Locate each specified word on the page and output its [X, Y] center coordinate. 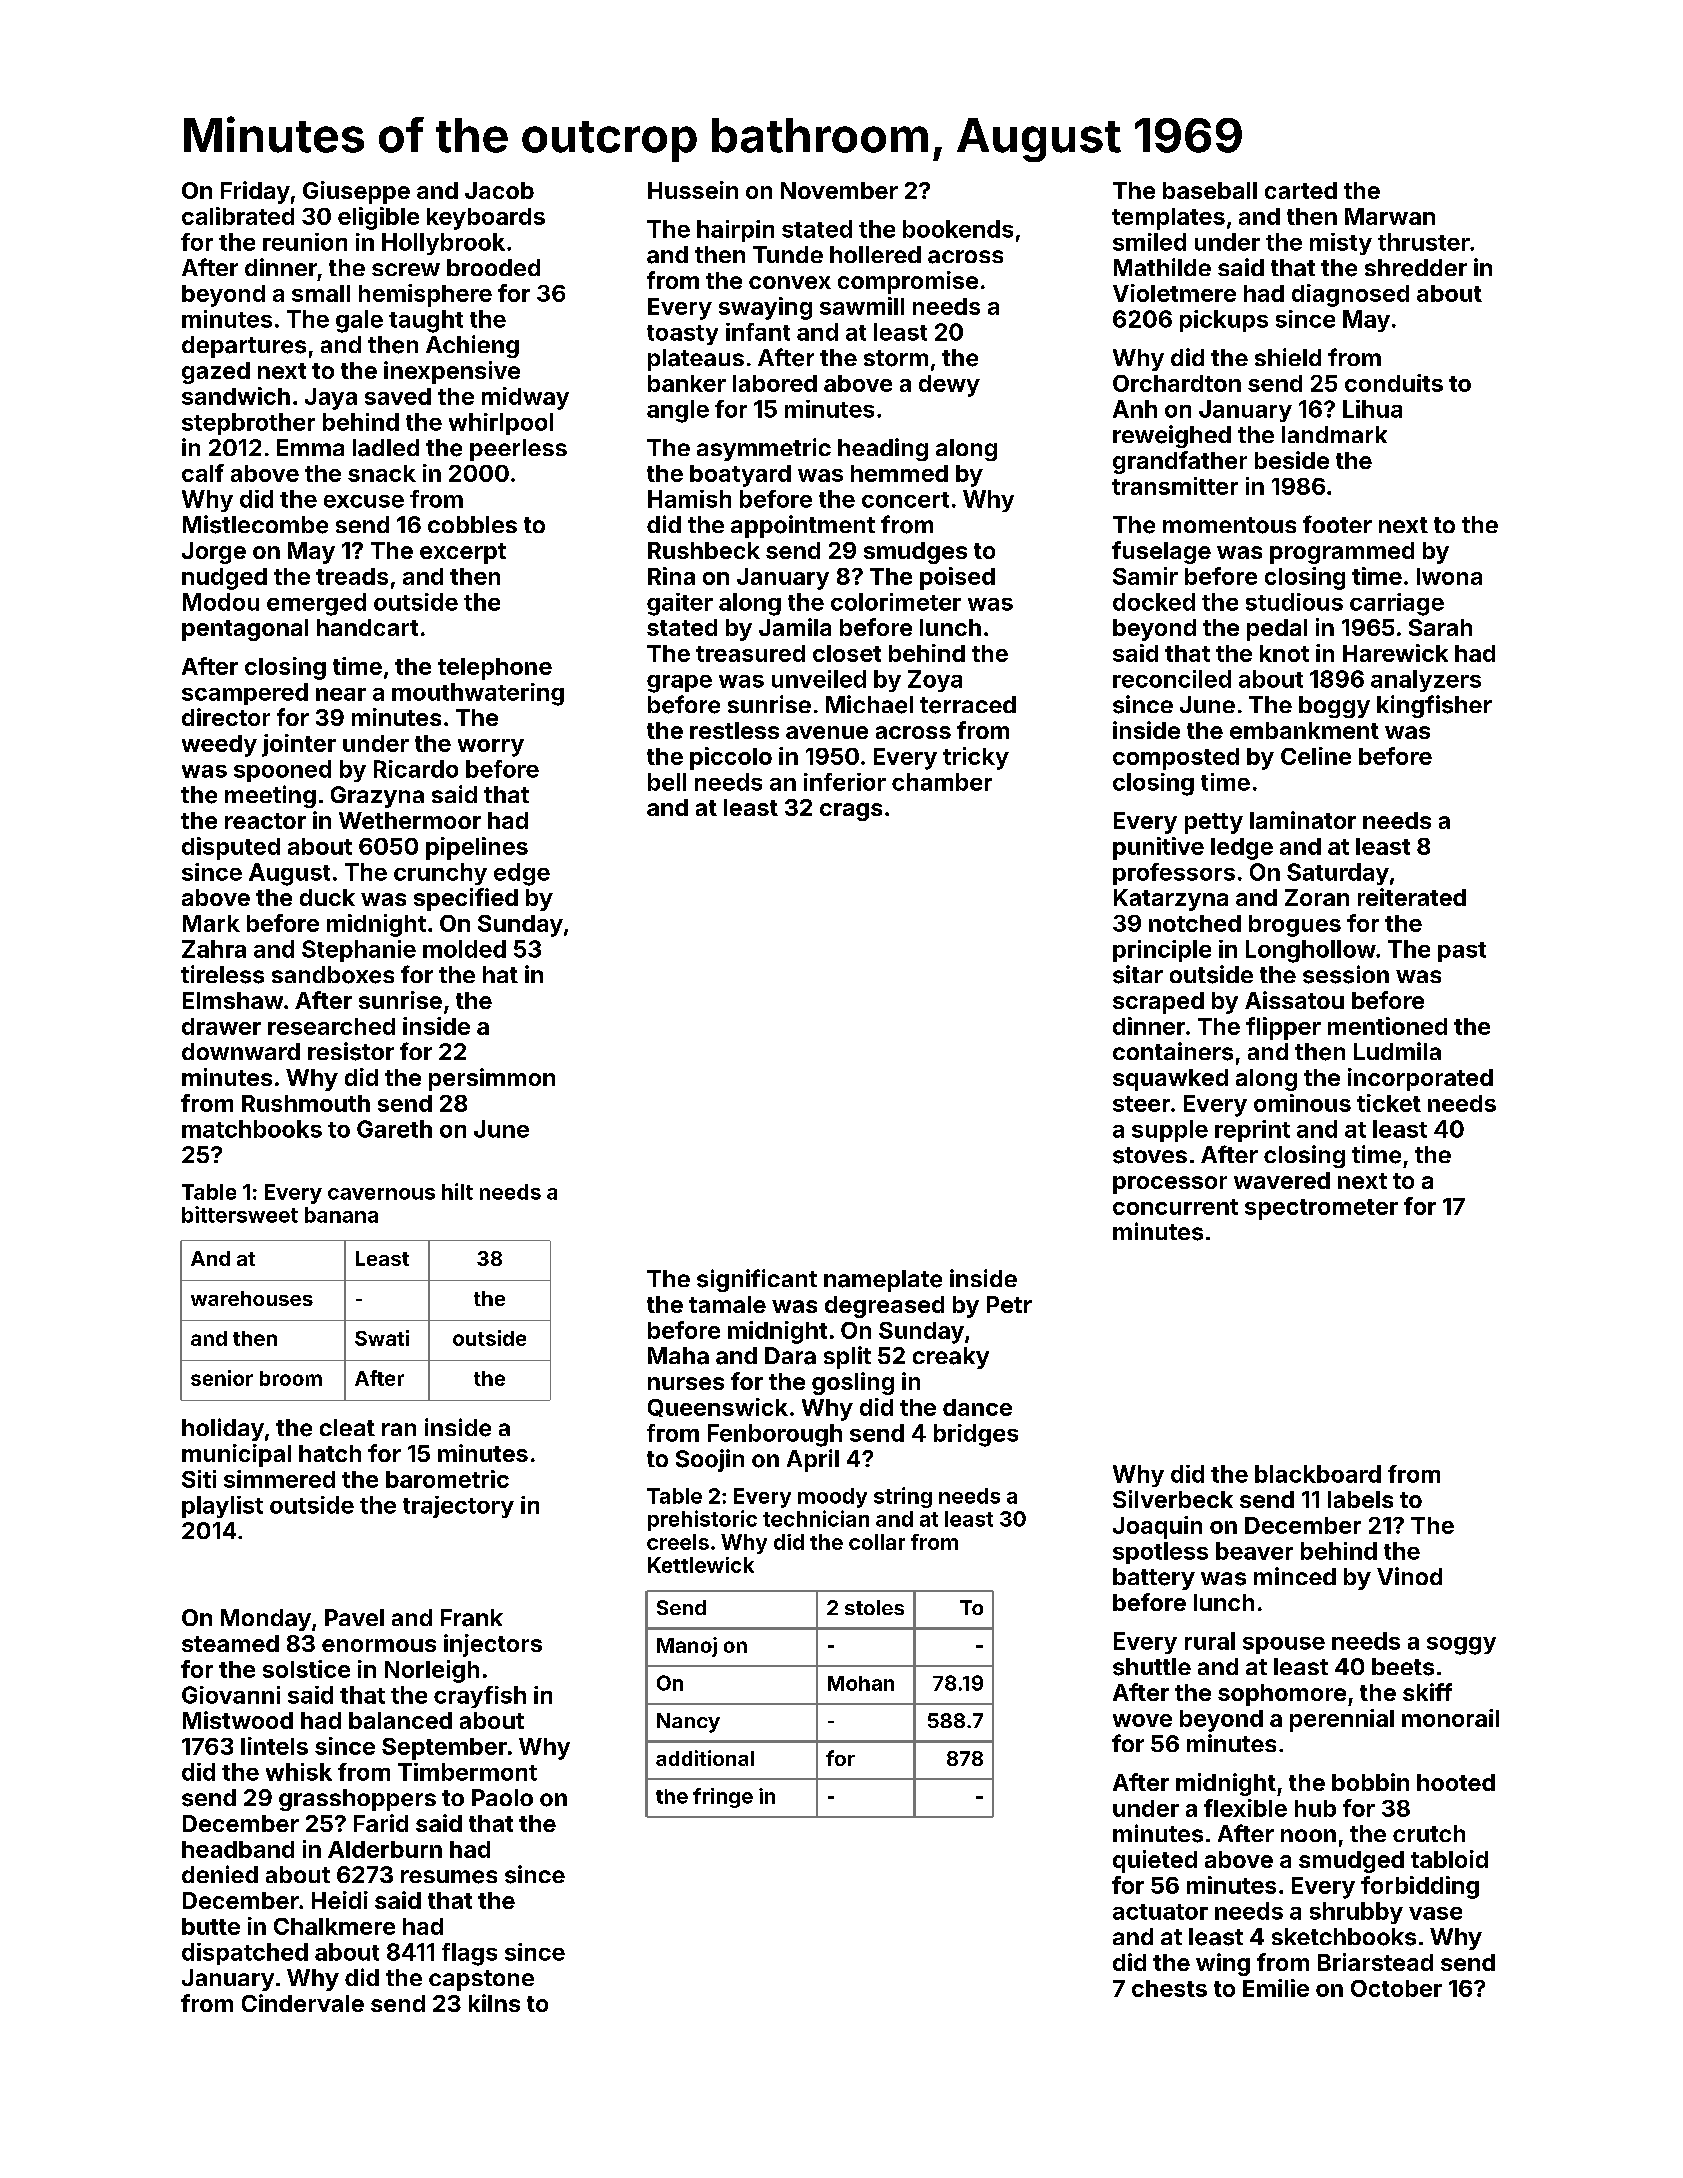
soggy [1461, 1646]
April [813, 1460]
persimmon [492, 1079]
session [1346, 974]
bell [667, 782]
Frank [472, 1618]
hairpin [735, 231]
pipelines [477, 848]
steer [1141, 1104]
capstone [481, 1980]
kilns [494, 2003]
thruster [1424, 242]
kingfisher [1434, 706]
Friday [255, 192]
